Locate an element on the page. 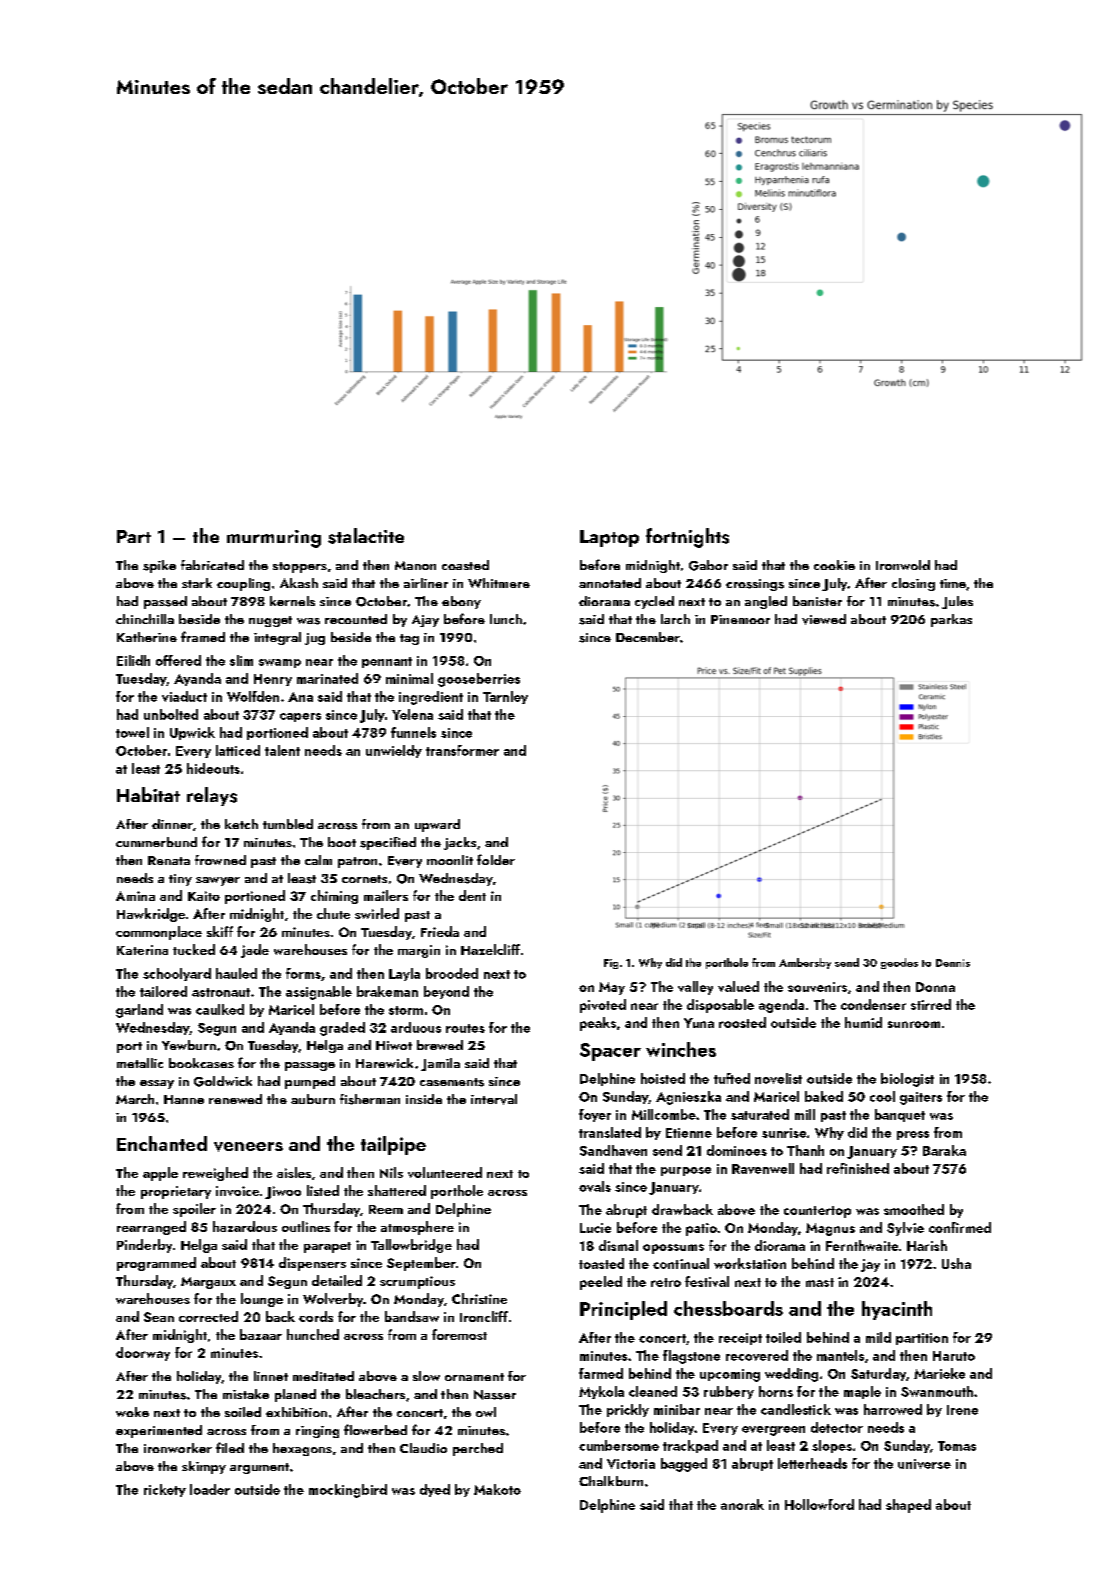 This image has width=1110, height=1570. confirmed is located at coordinates (960, 1227).
